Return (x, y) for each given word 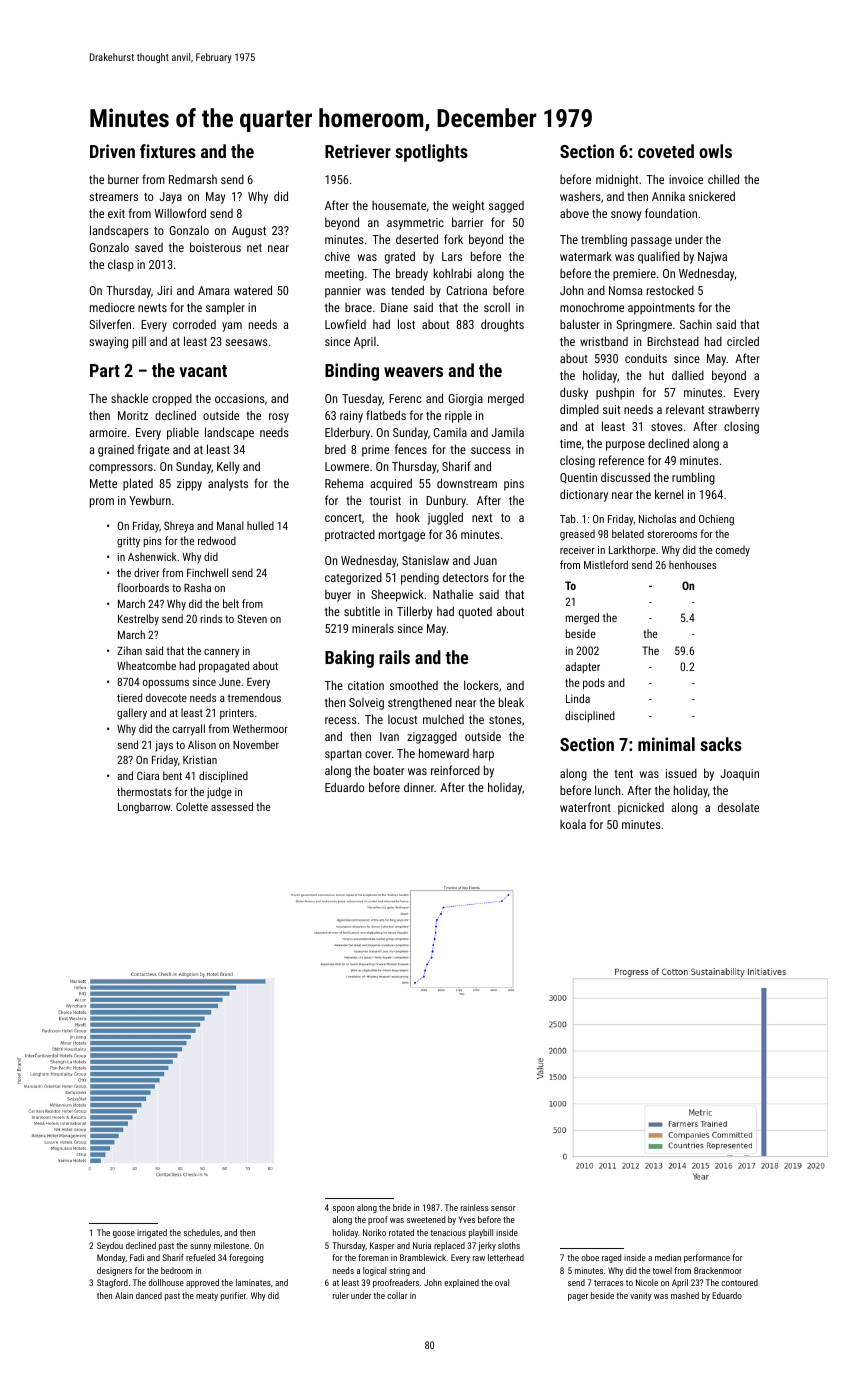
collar (397, 1295)
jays (164, 746)
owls (715, 151)
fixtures (168, 151)
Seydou (110, 1246)
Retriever (358, 151)
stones (505, 720)
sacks (721, 744)
